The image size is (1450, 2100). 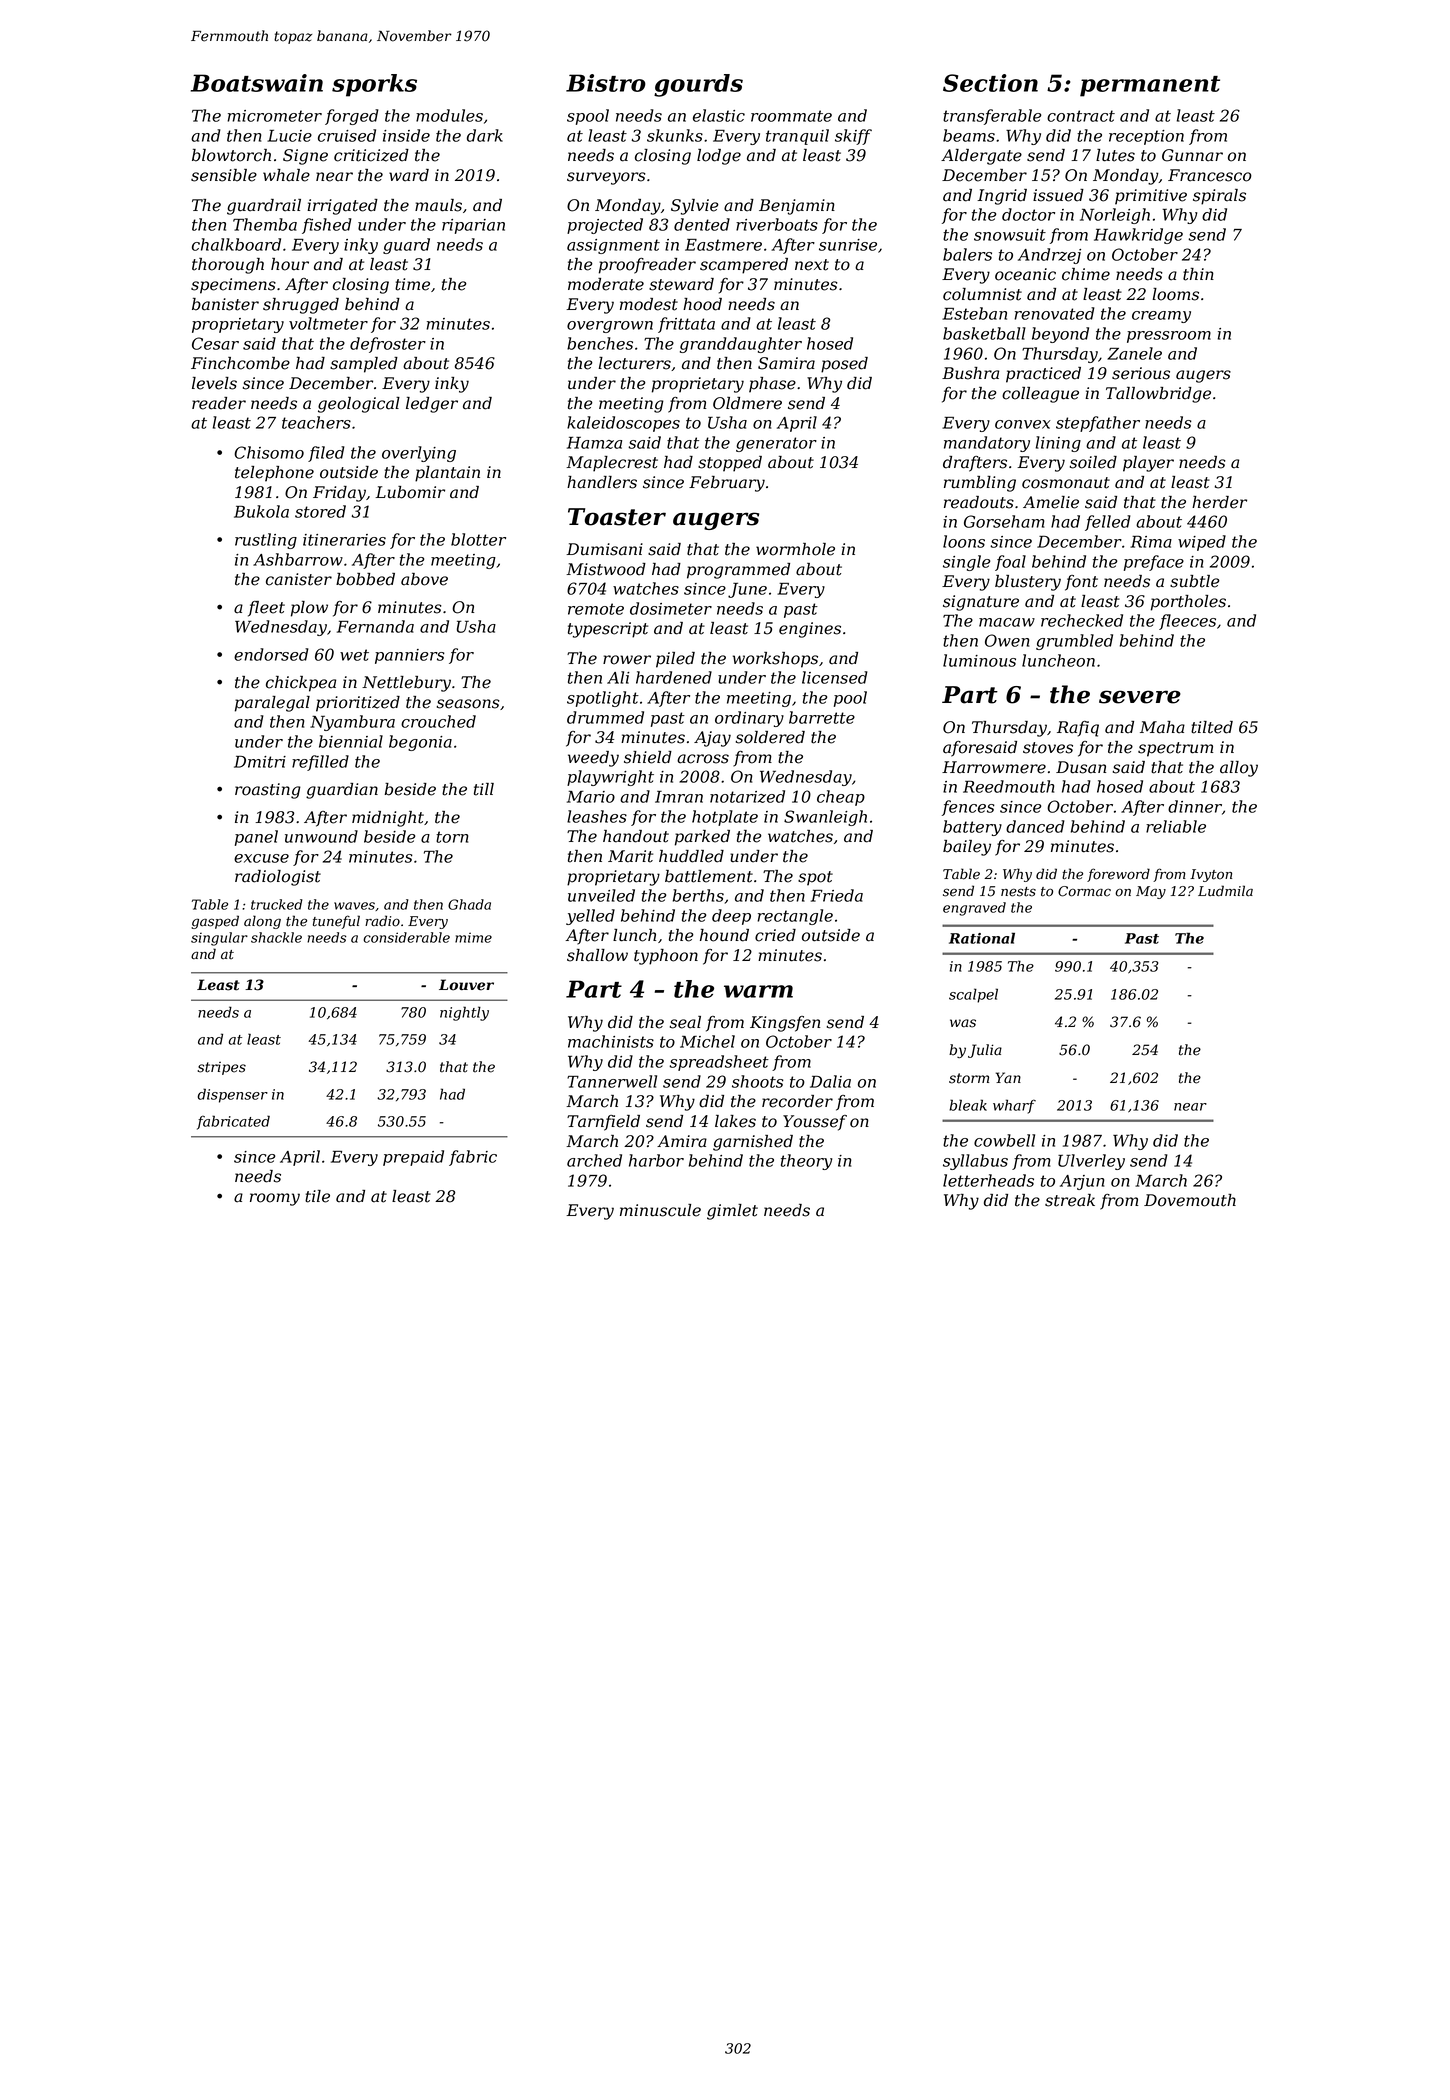 I want to click on minuscule, so click(x=660, y=1210).
